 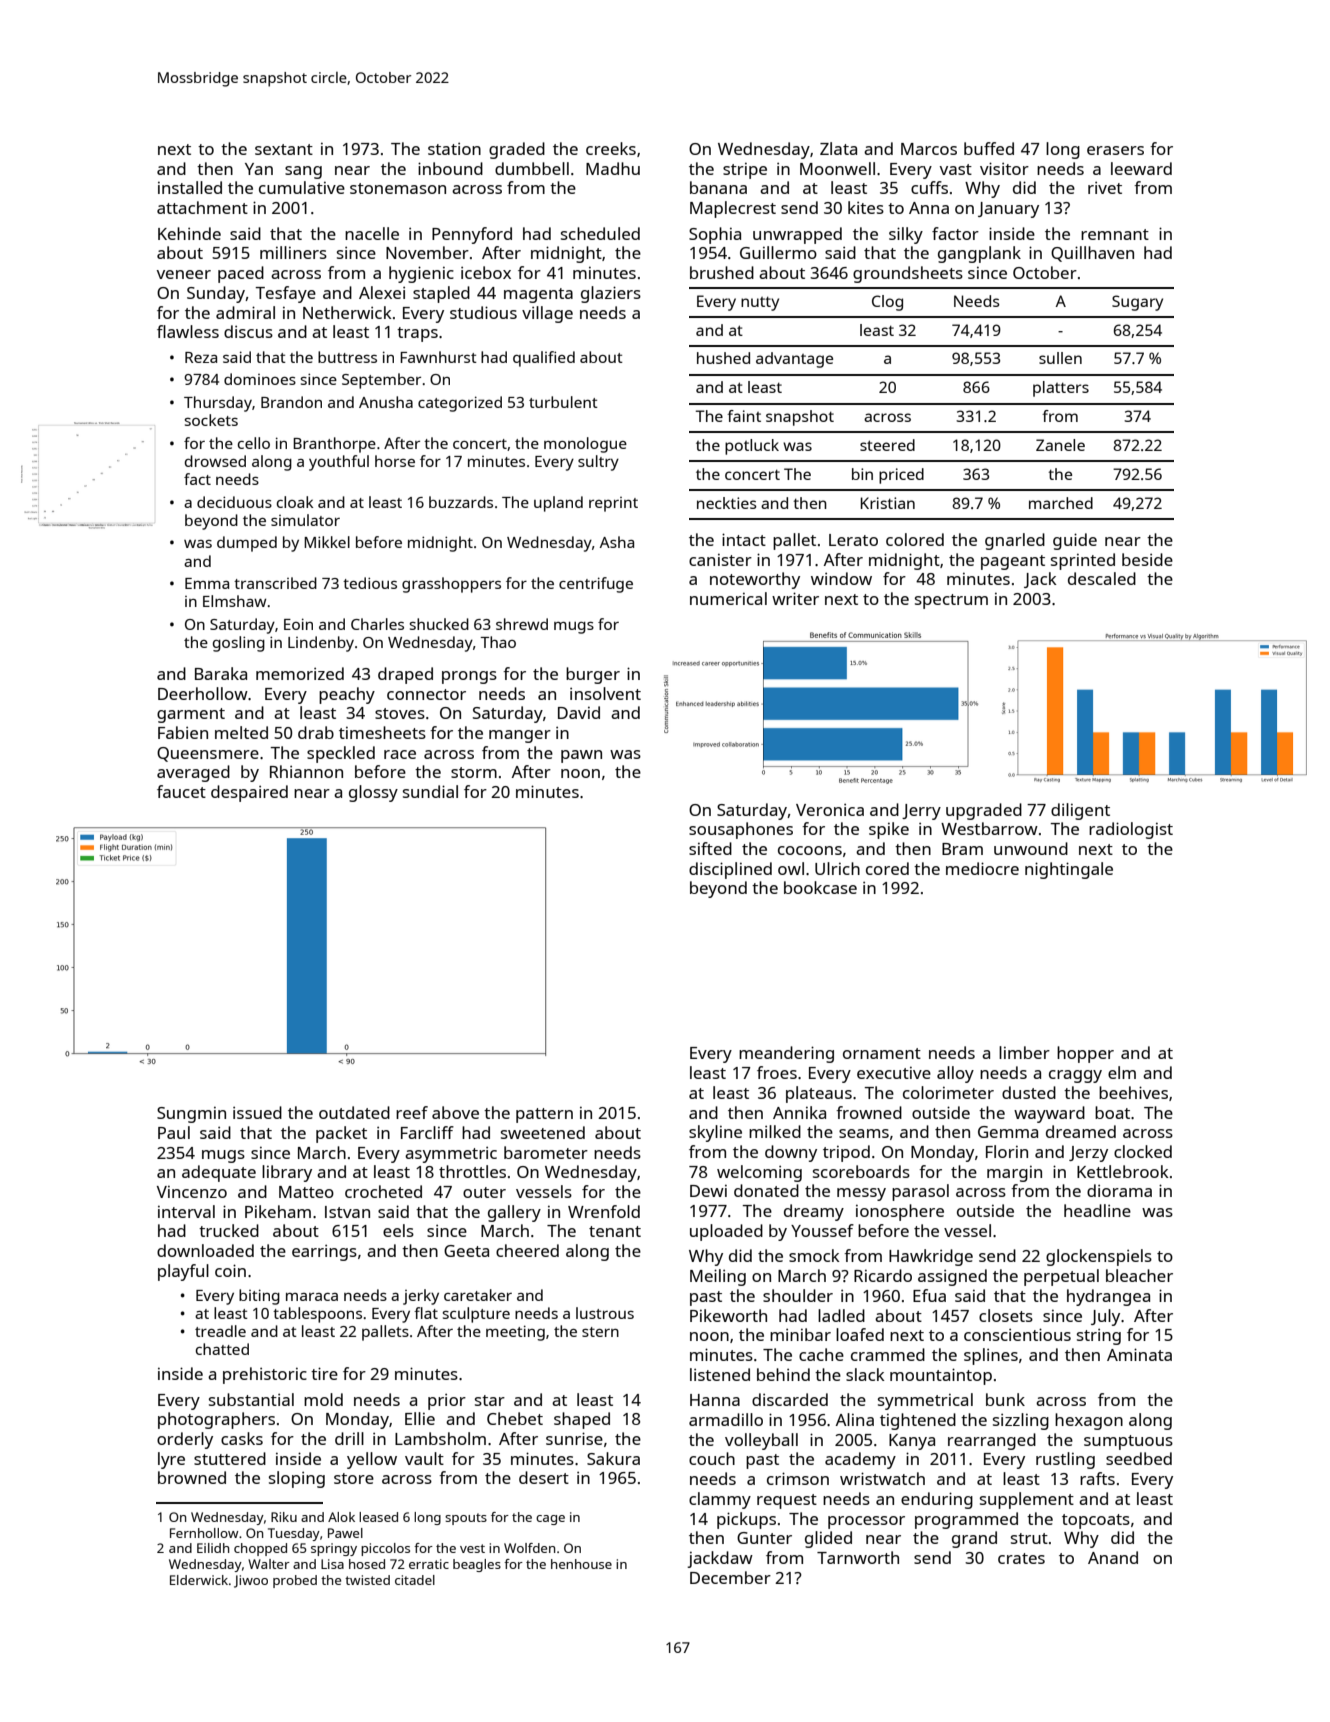 What do you see at coordinates (454, 148) in the screenshot?
I see `station` at bounding box center [454, 148].
